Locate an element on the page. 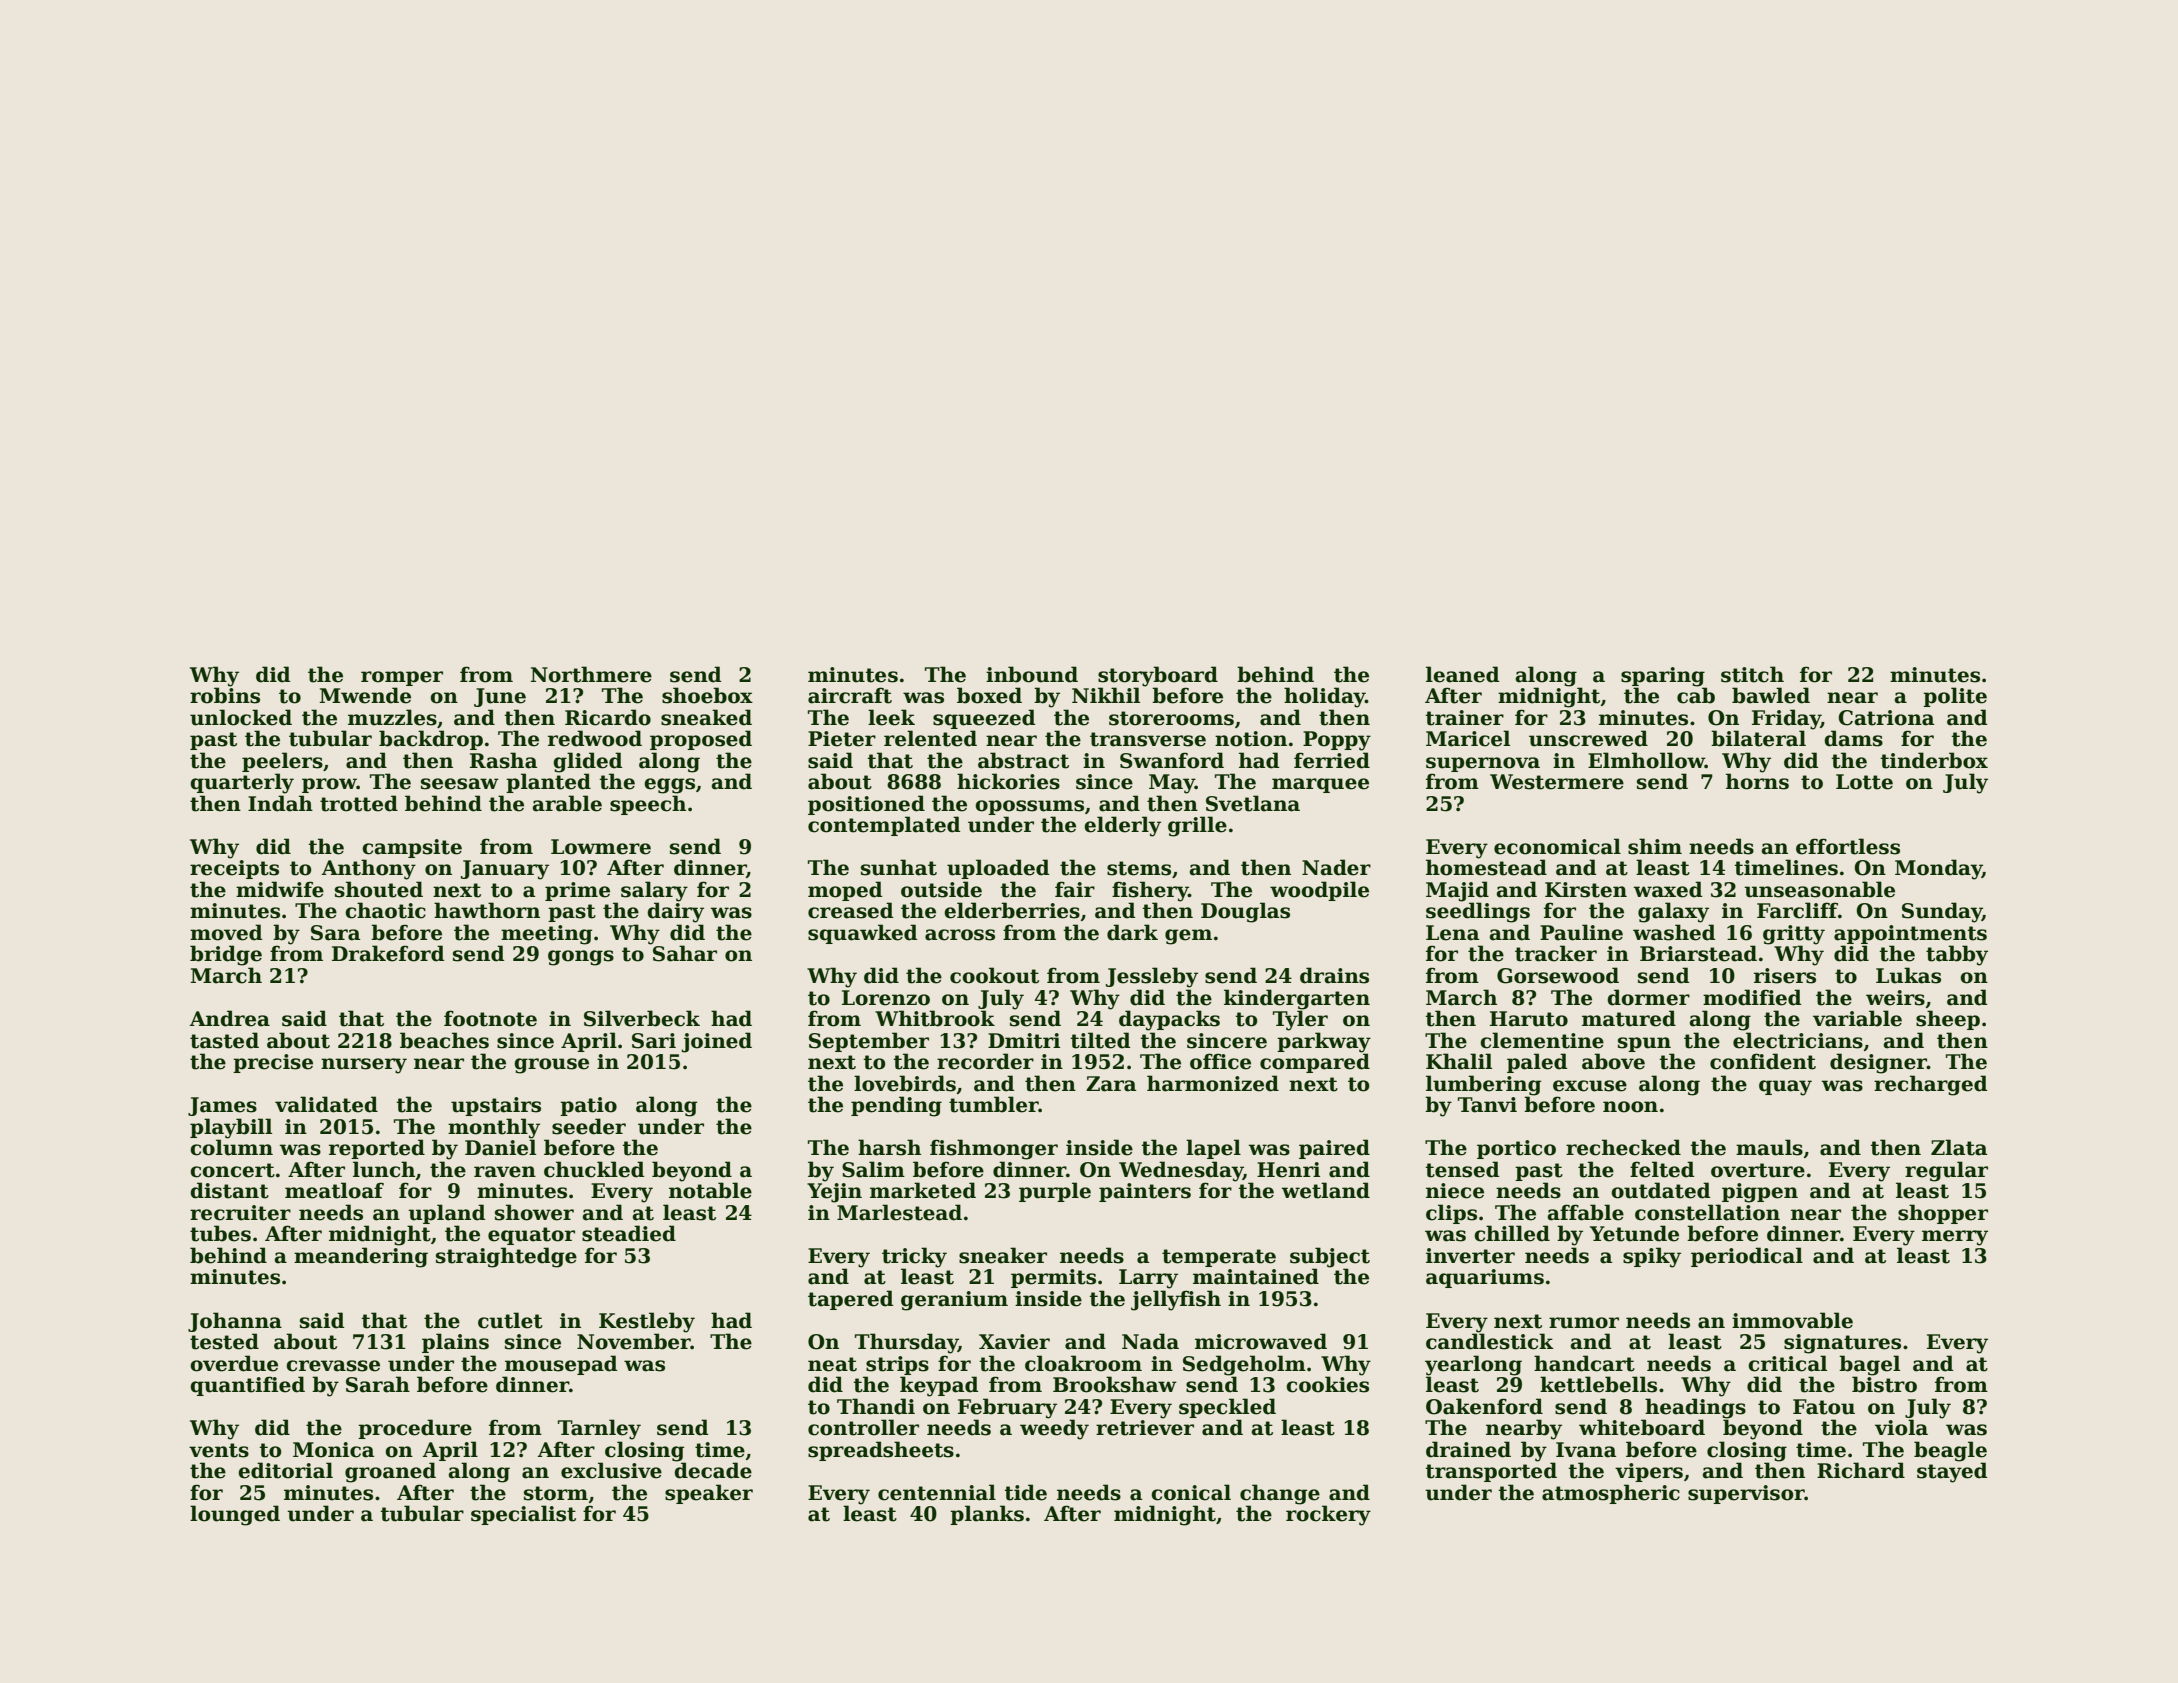  Fatou is located at coordinates (1824, 1407).
